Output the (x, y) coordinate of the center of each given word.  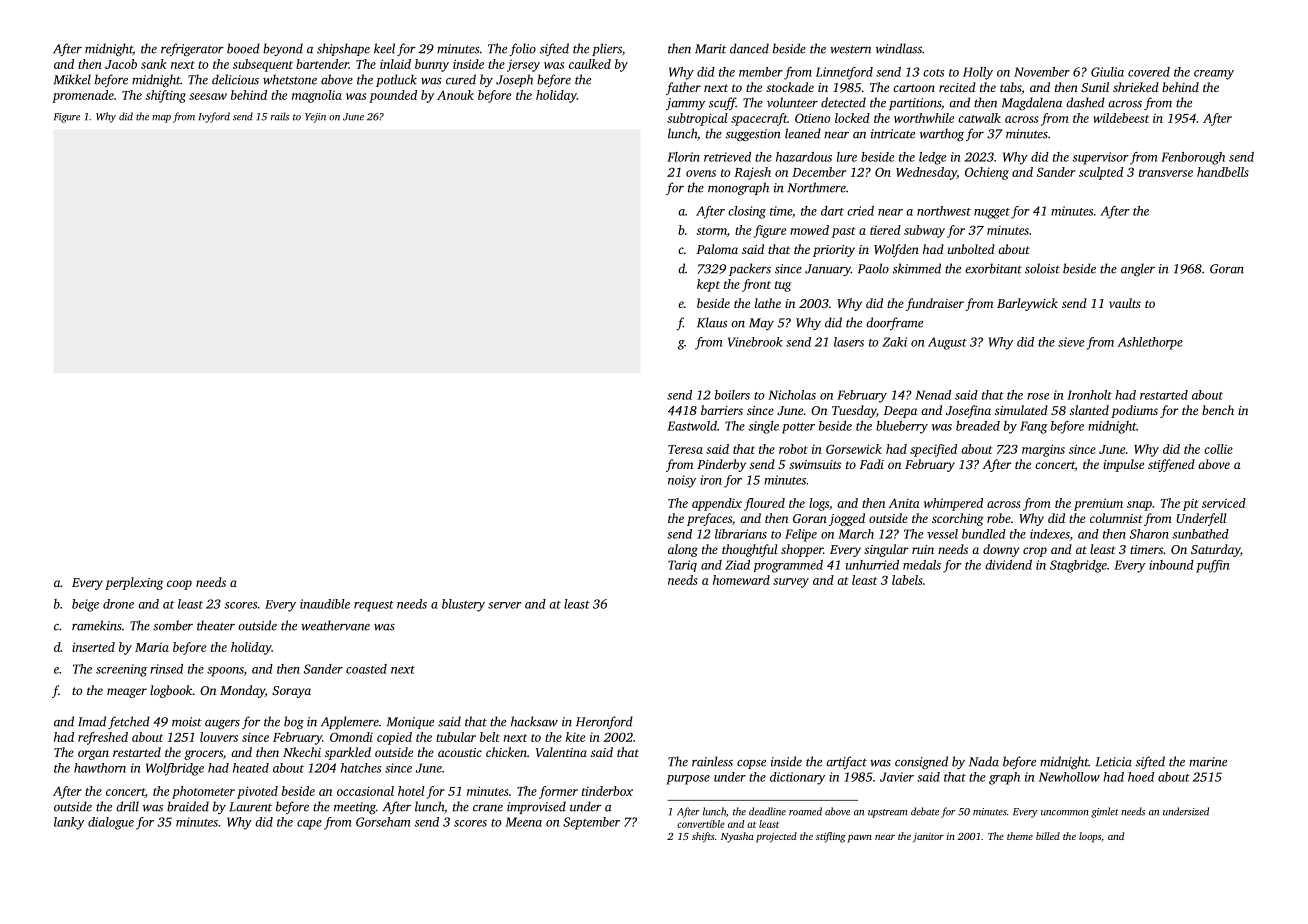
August (947, 343)
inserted (93, 647)
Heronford (604, 722)
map (161, 119)
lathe (768, 303)
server (505, 605)
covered (1149, 72)
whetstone (290, 79)
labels (907, 580)
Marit (710, 49)
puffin (1212, 566)
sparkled (348, 753)
